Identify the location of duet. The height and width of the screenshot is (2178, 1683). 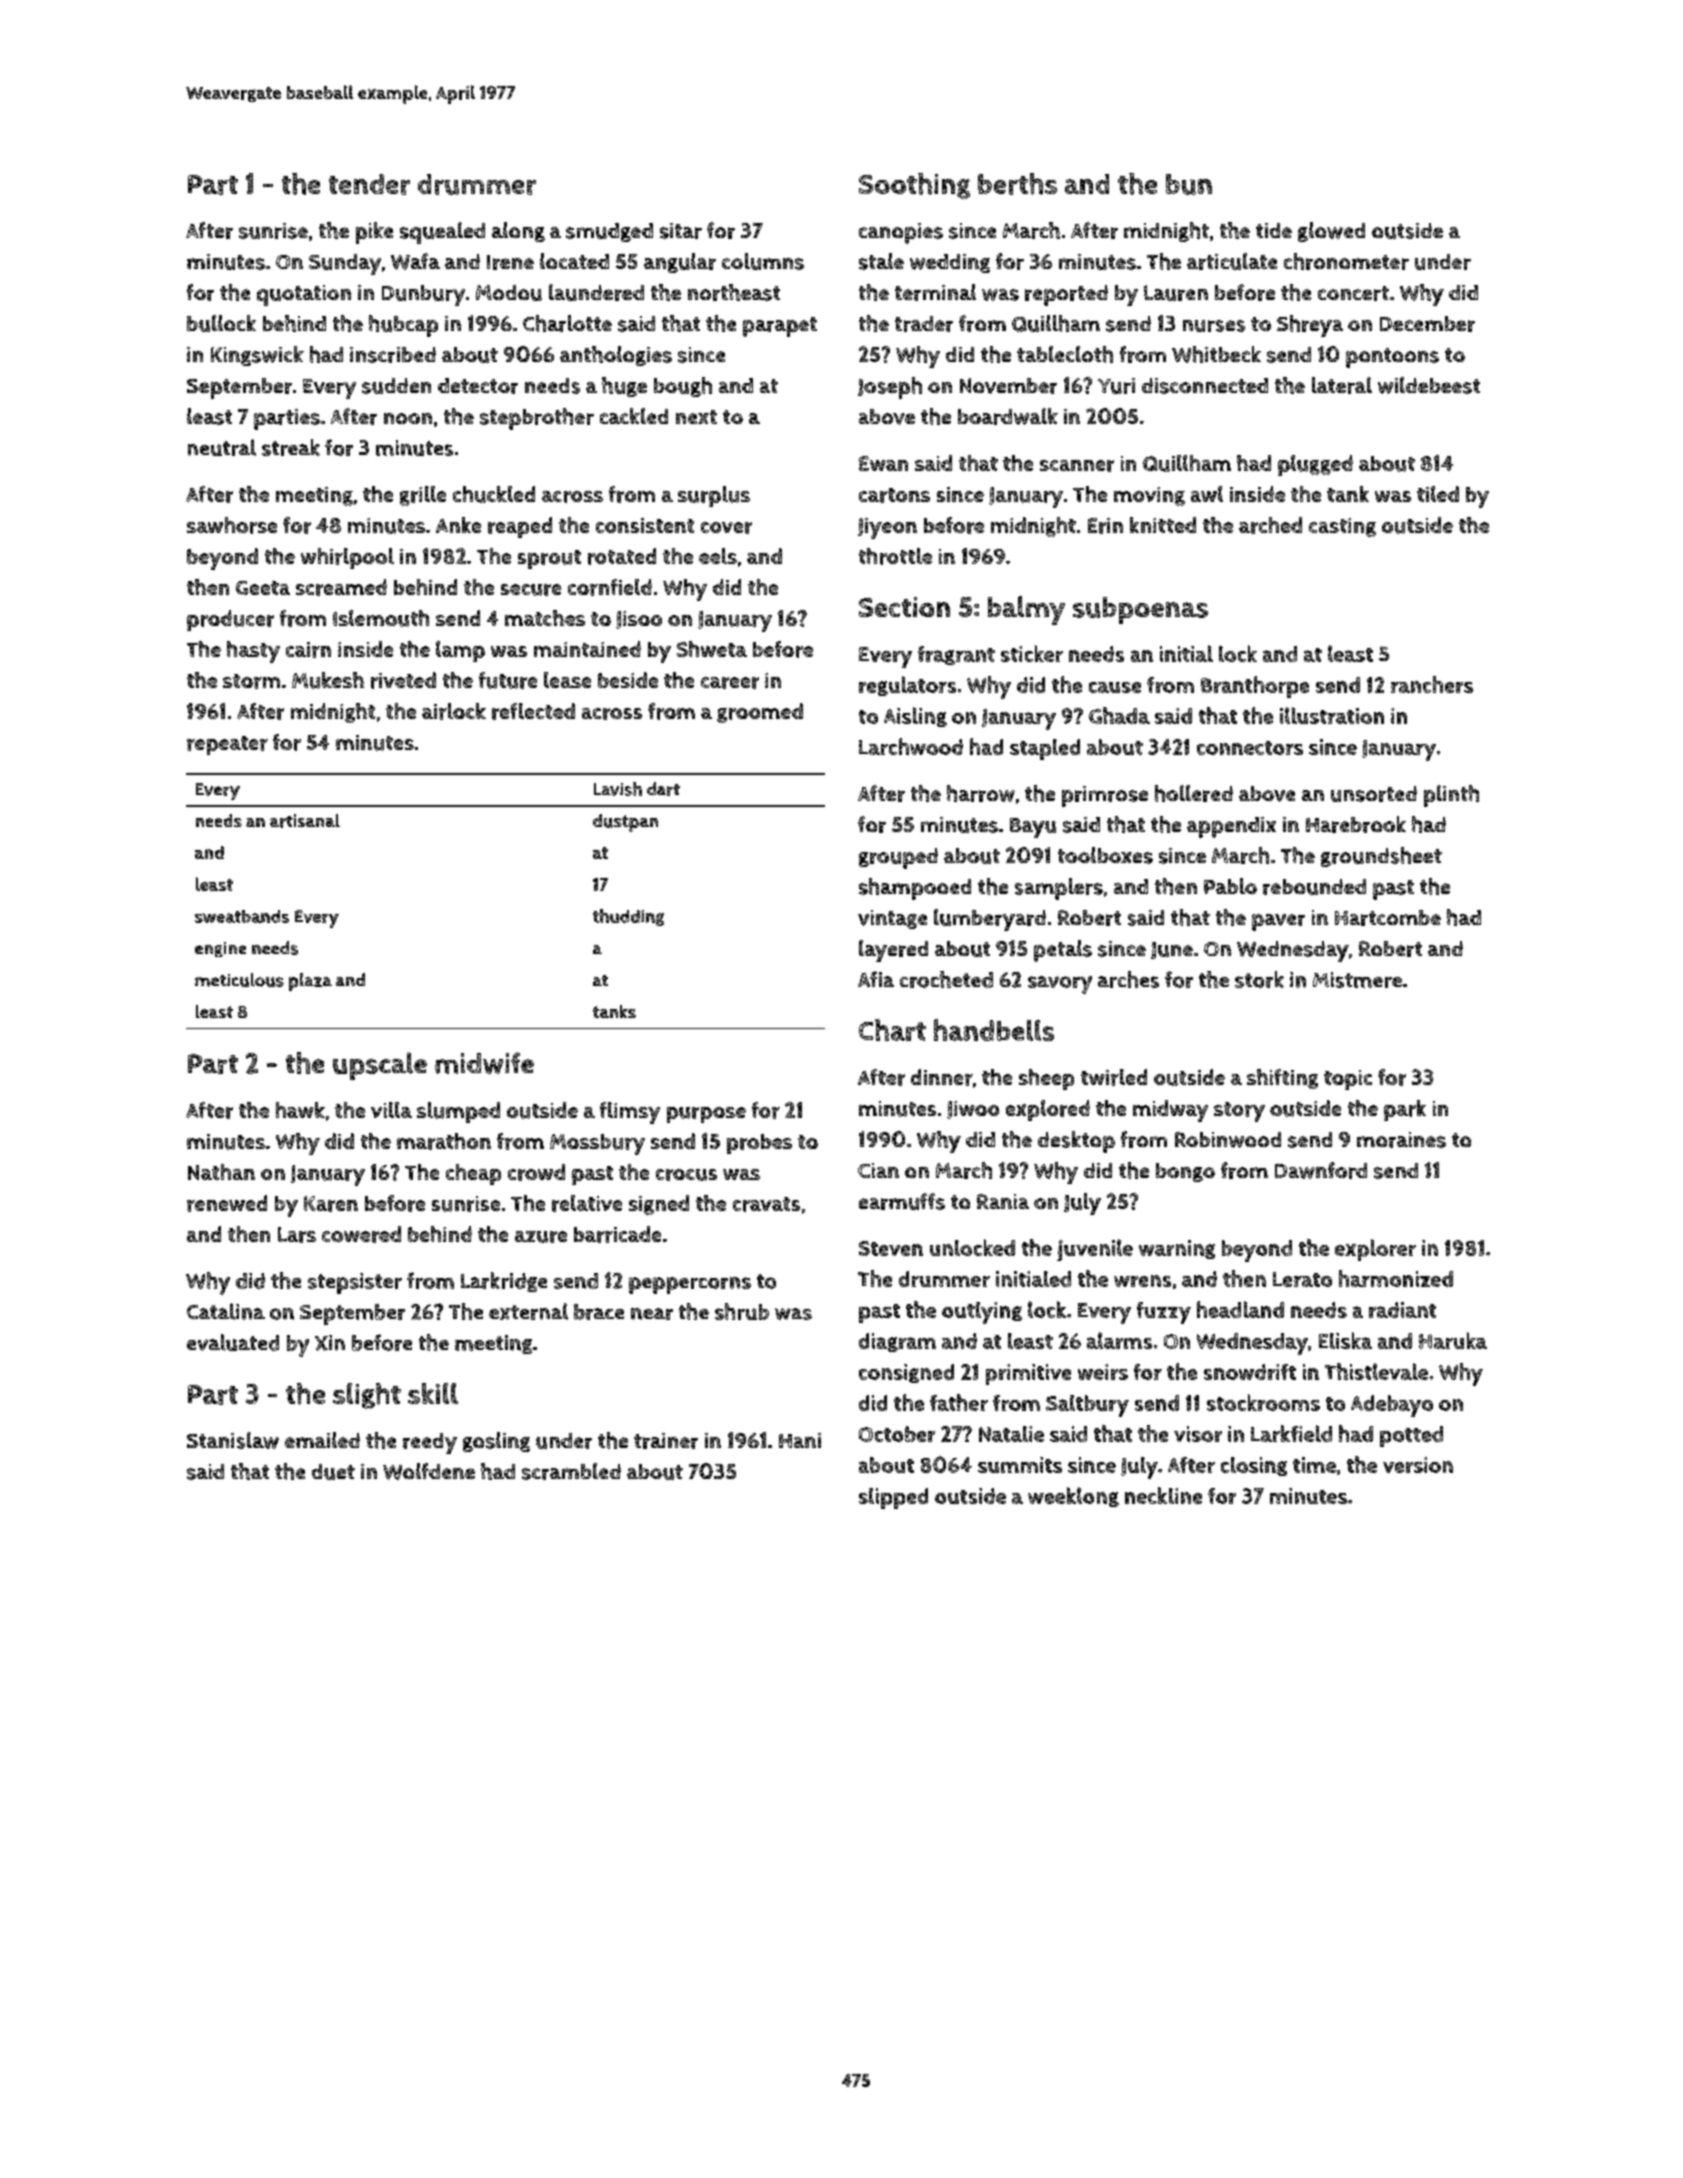
(333, 1472).
